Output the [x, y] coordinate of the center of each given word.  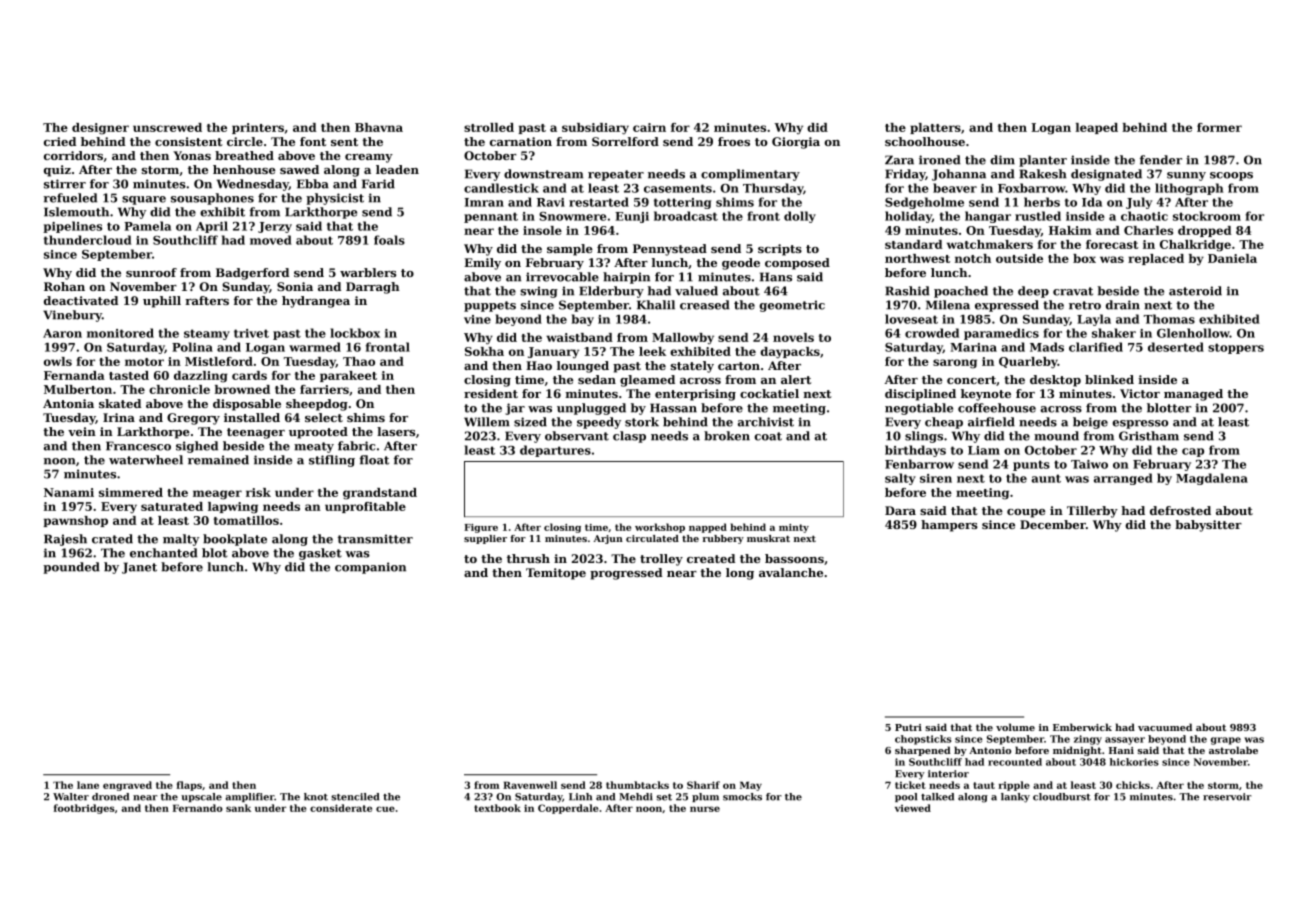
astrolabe [1233, 750]
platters [935, 128]
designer [100, 129]
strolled [489, 127]
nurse [705, 809]
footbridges [84, 809]
